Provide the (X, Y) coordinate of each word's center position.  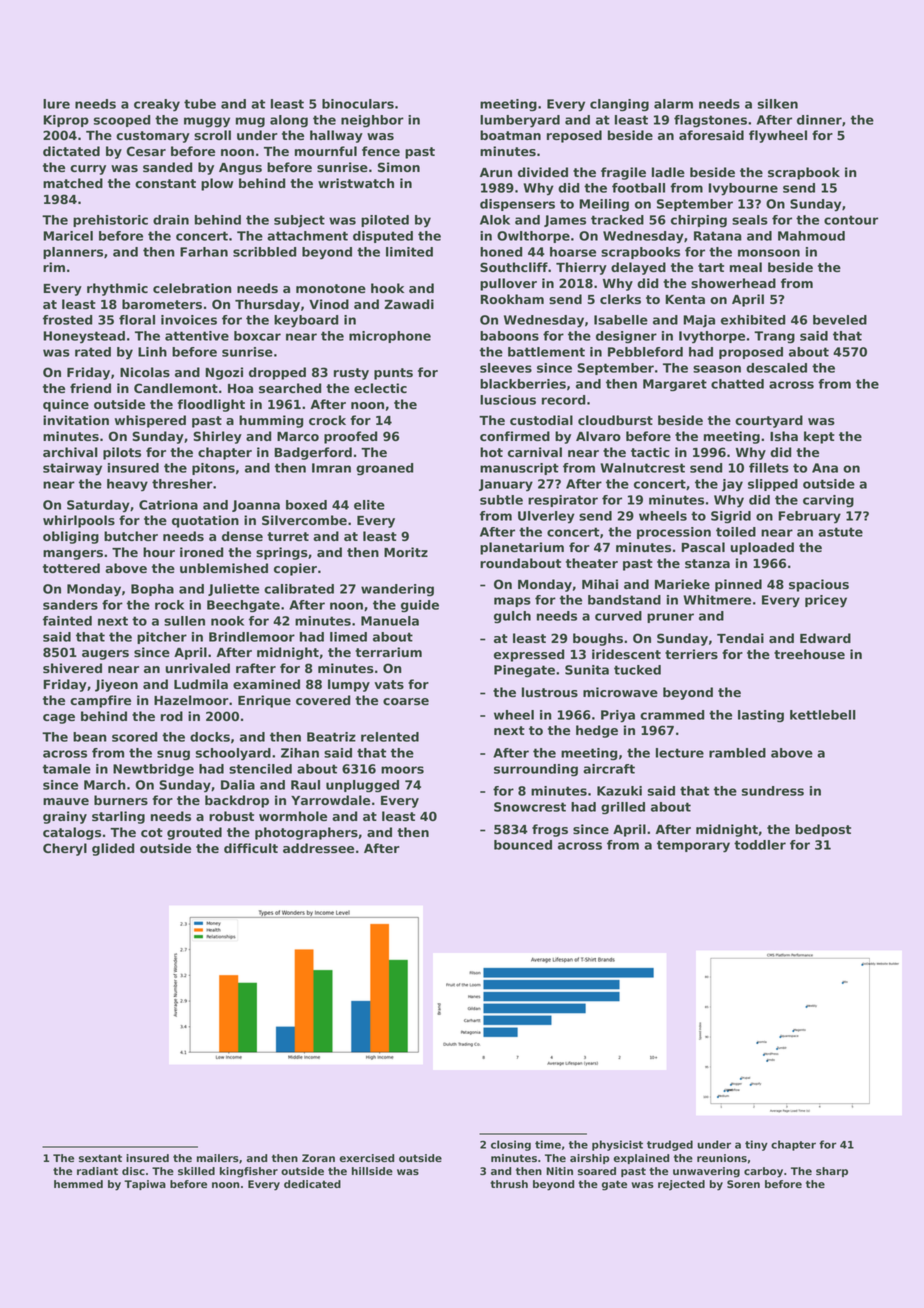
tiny (756, 1145)
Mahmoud (811, 236)
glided (113, 849)
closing (511, 1145)
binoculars (358, 104)
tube (200, 104)
